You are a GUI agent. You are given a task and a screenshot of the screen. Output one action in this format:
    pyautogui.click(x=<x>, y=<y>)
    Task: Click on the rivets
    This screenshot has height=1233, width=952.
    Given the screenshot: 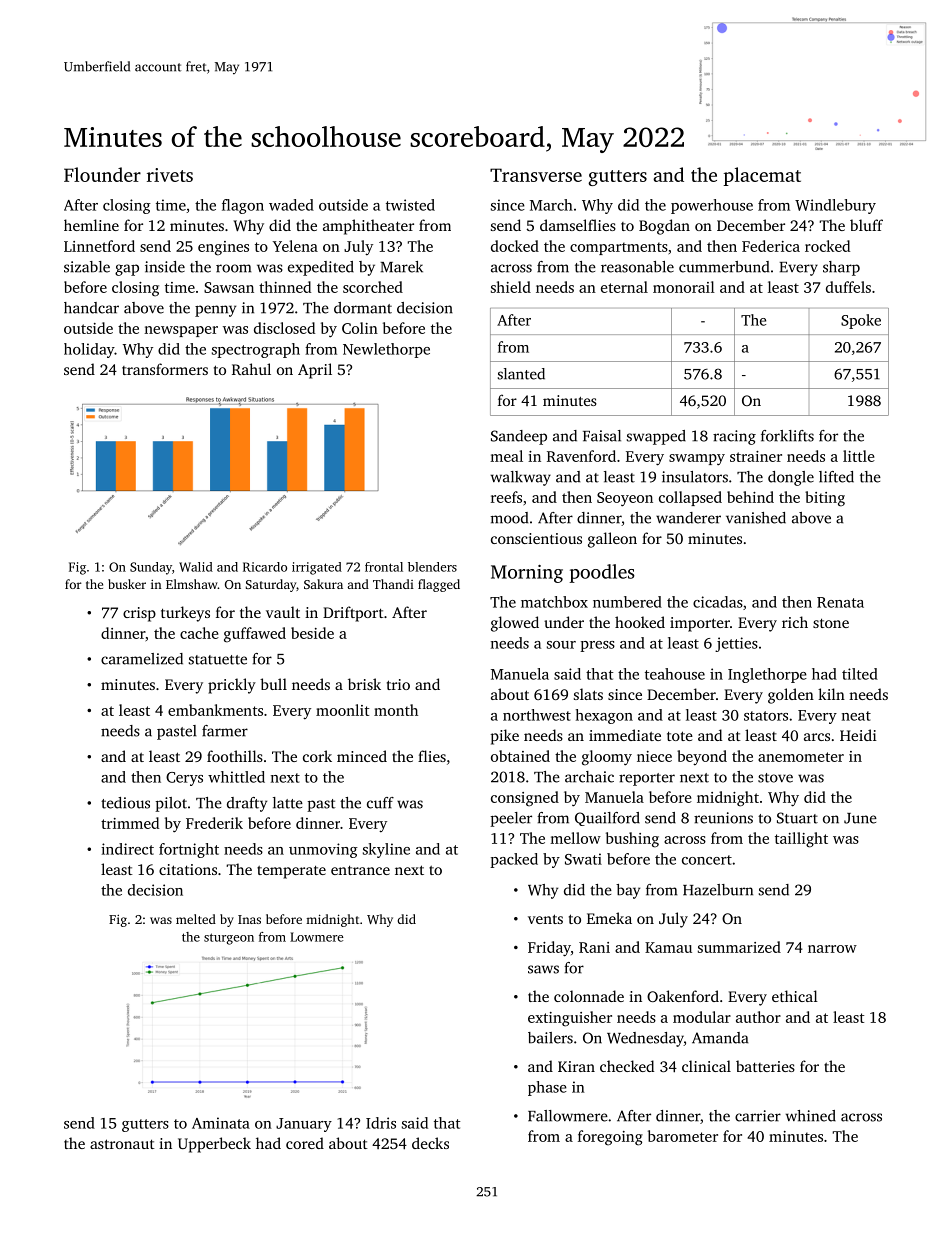 What is the action you would take?
    pyautogui.click(x=170, y=175)
